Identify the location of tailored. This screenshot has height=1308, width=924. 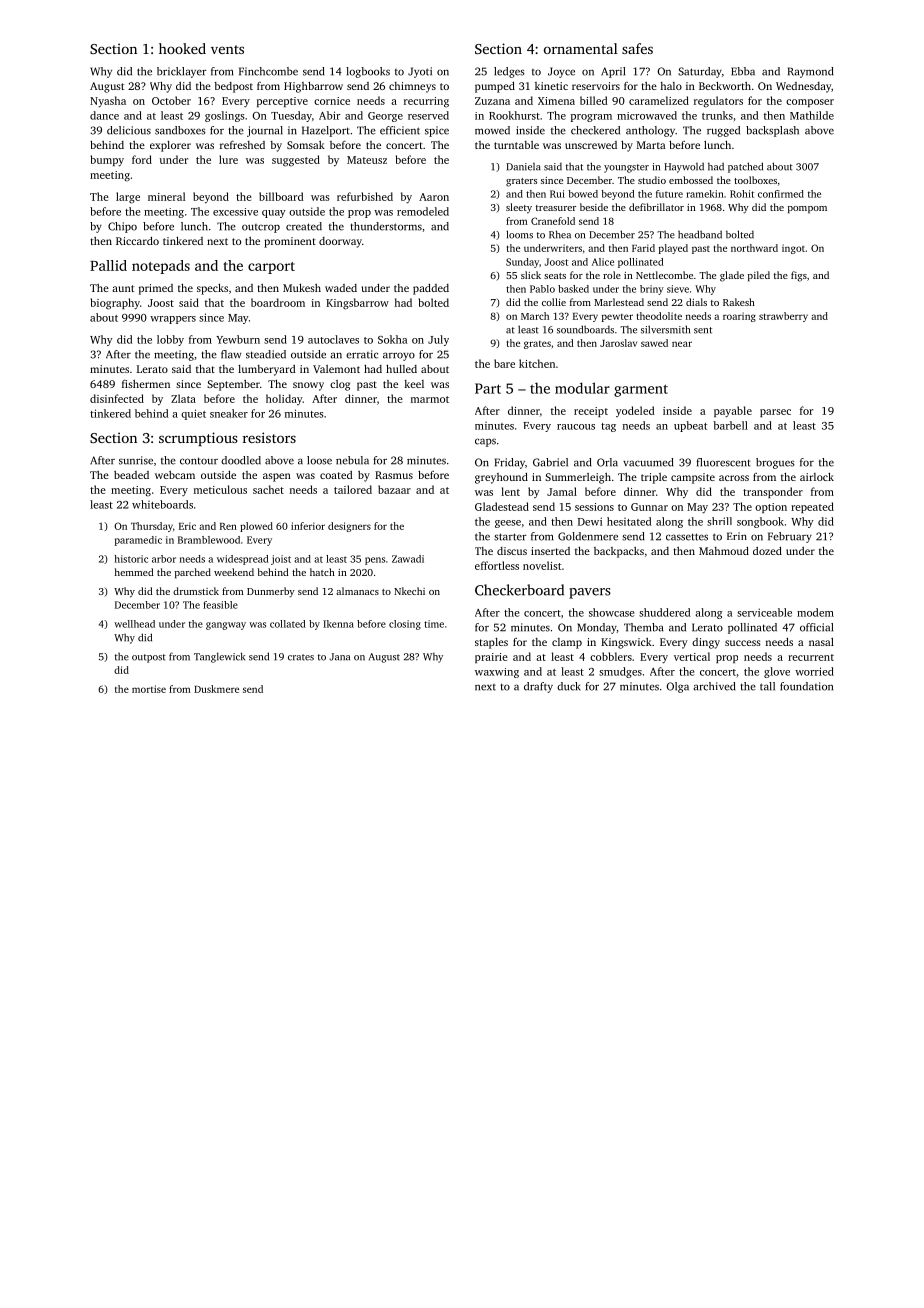
(353, 489).
